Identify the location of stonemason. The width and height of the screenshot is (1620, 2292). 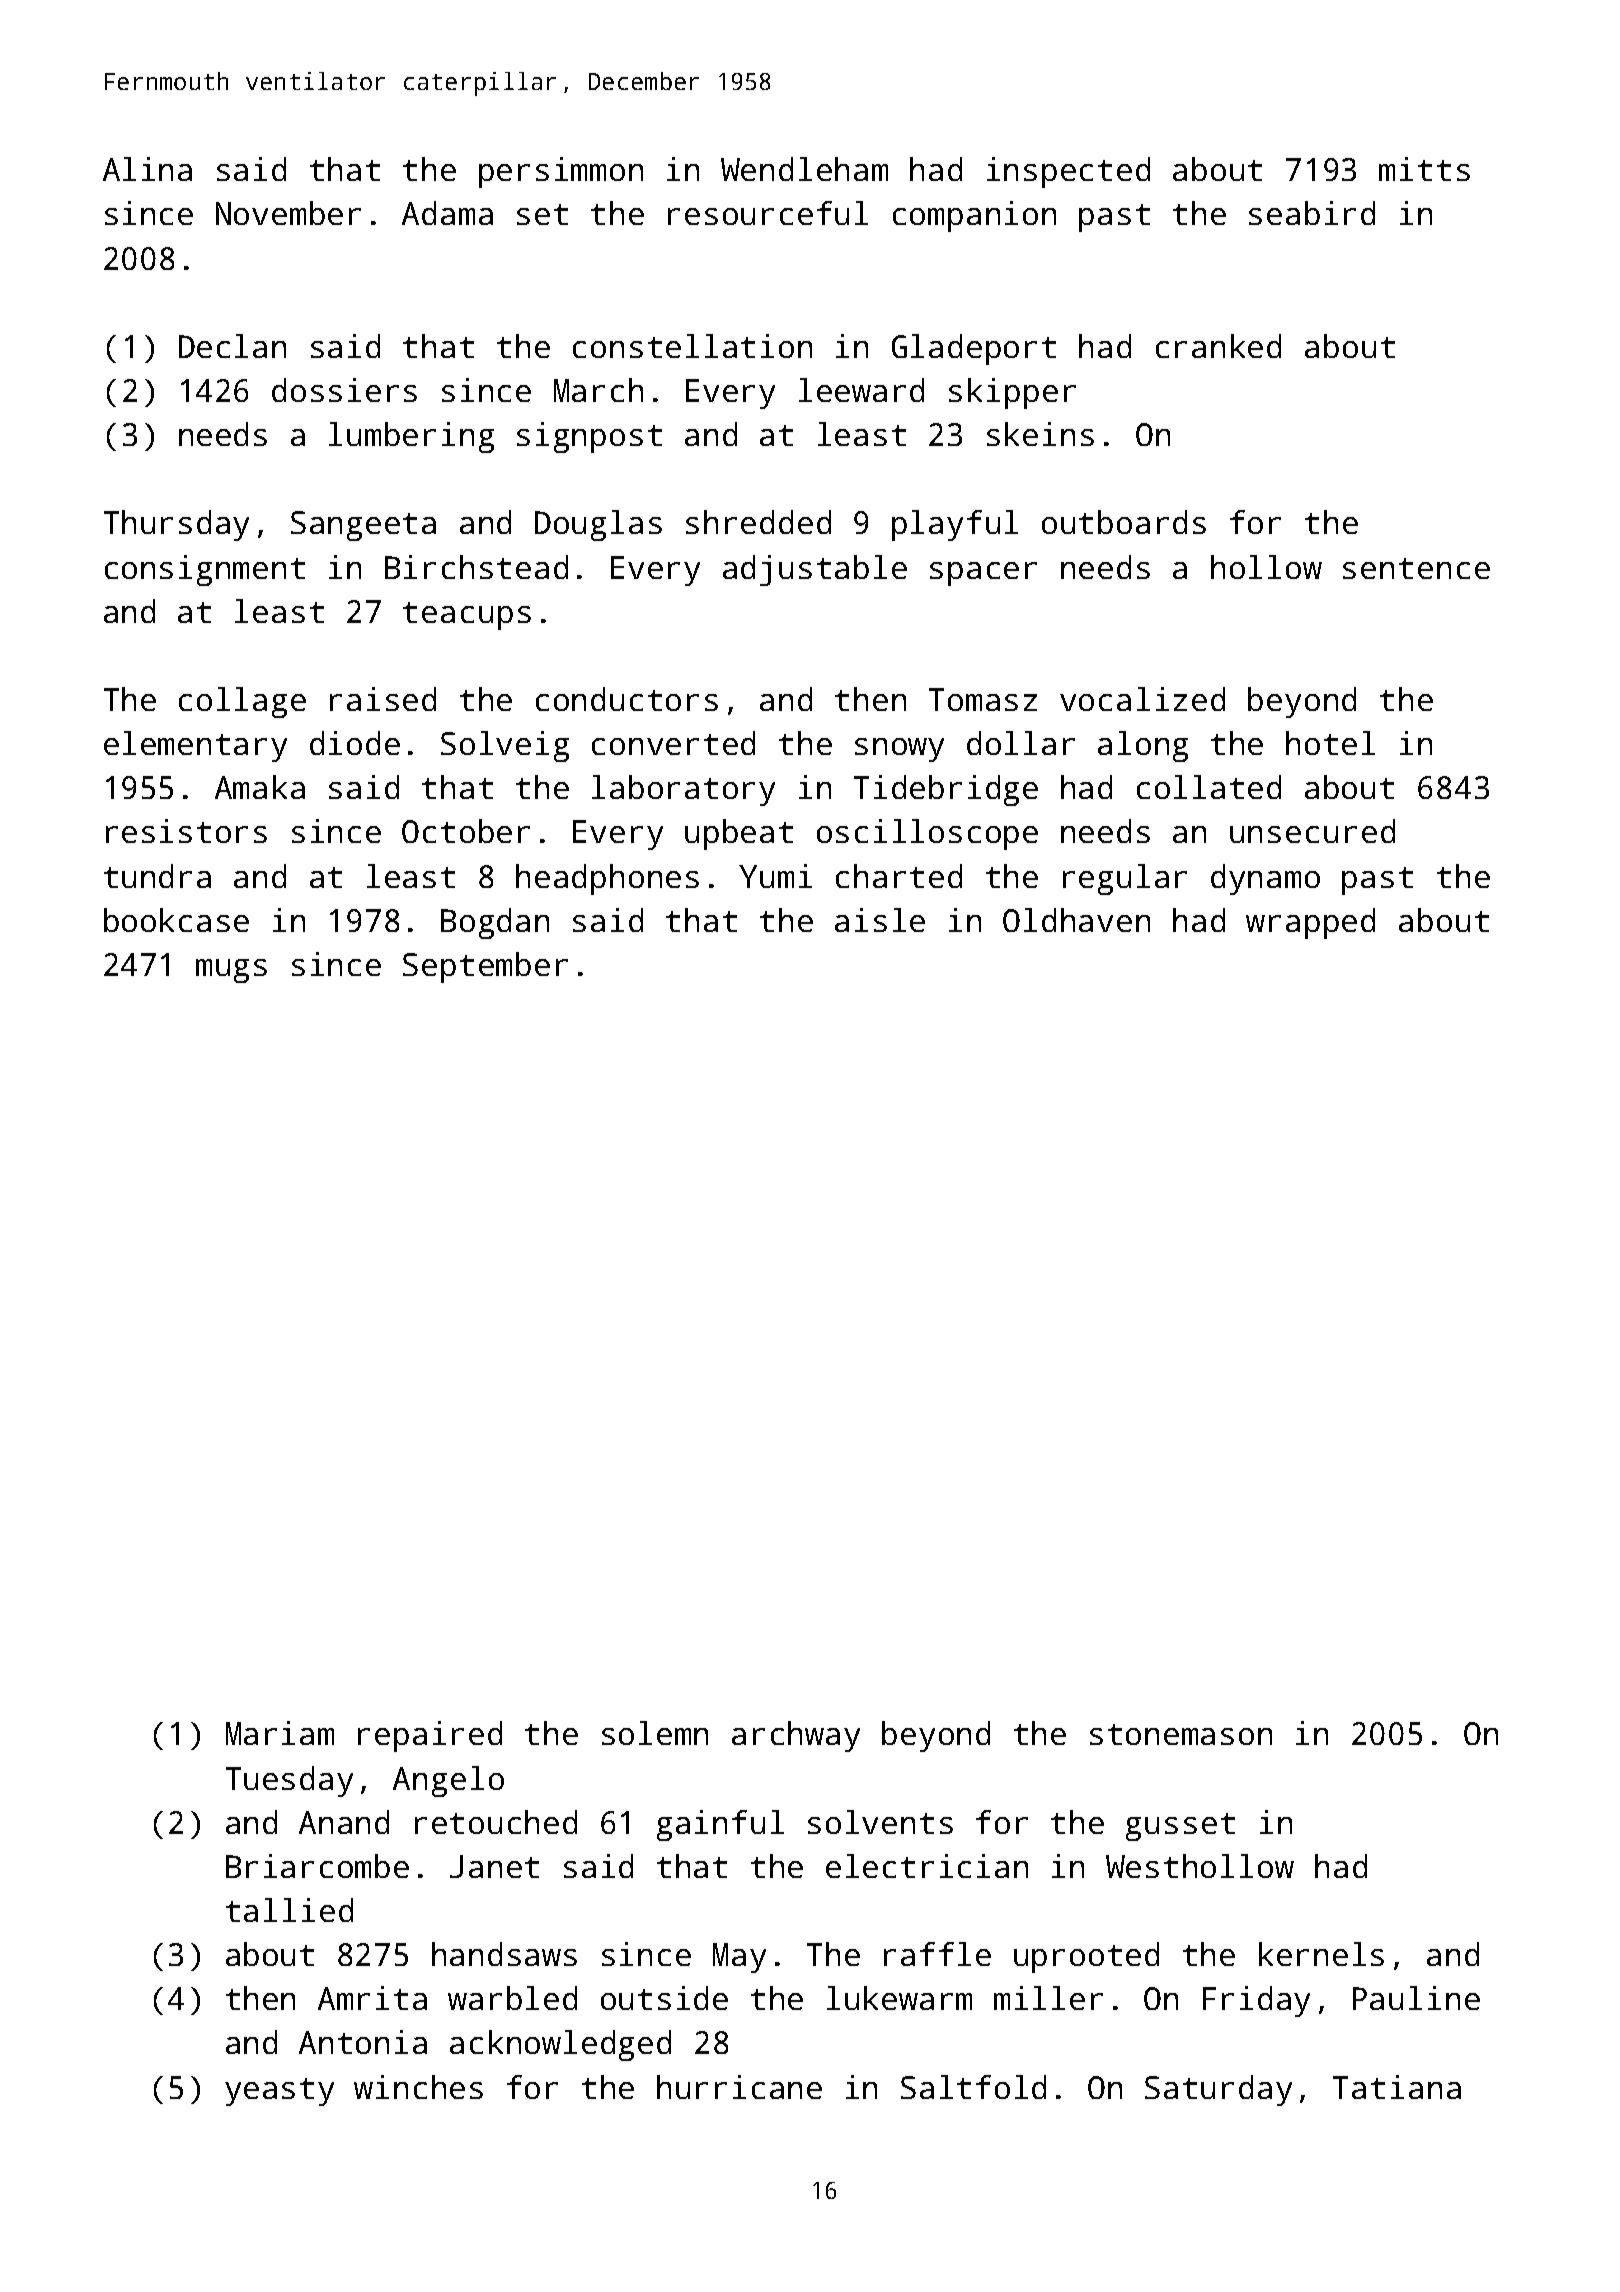
(1181, 1734).
